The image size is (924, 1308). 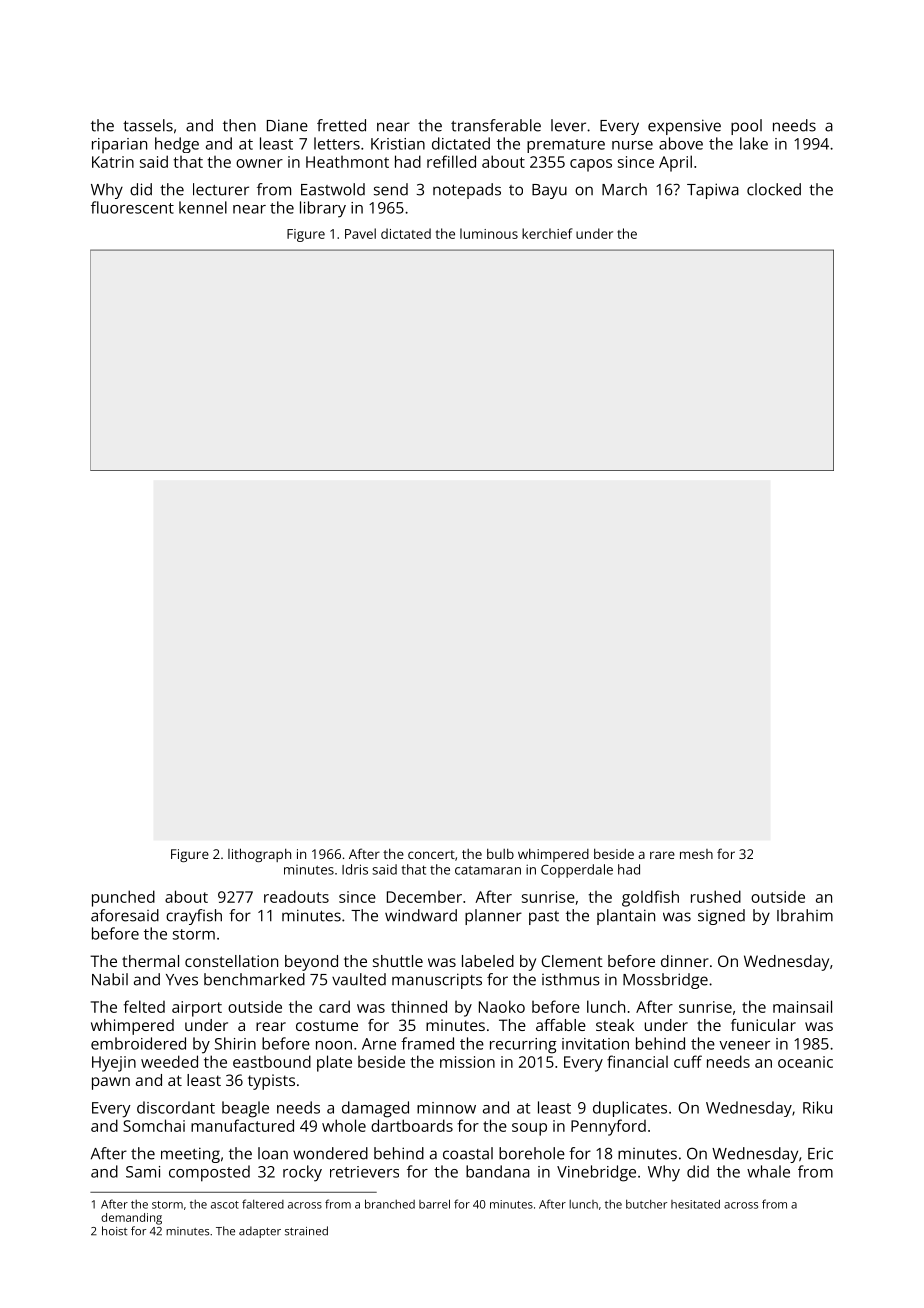 What do you see at coordinates (306, 1231) in the screenshot?
I see `strained` at bounding box center [306, 1231].
